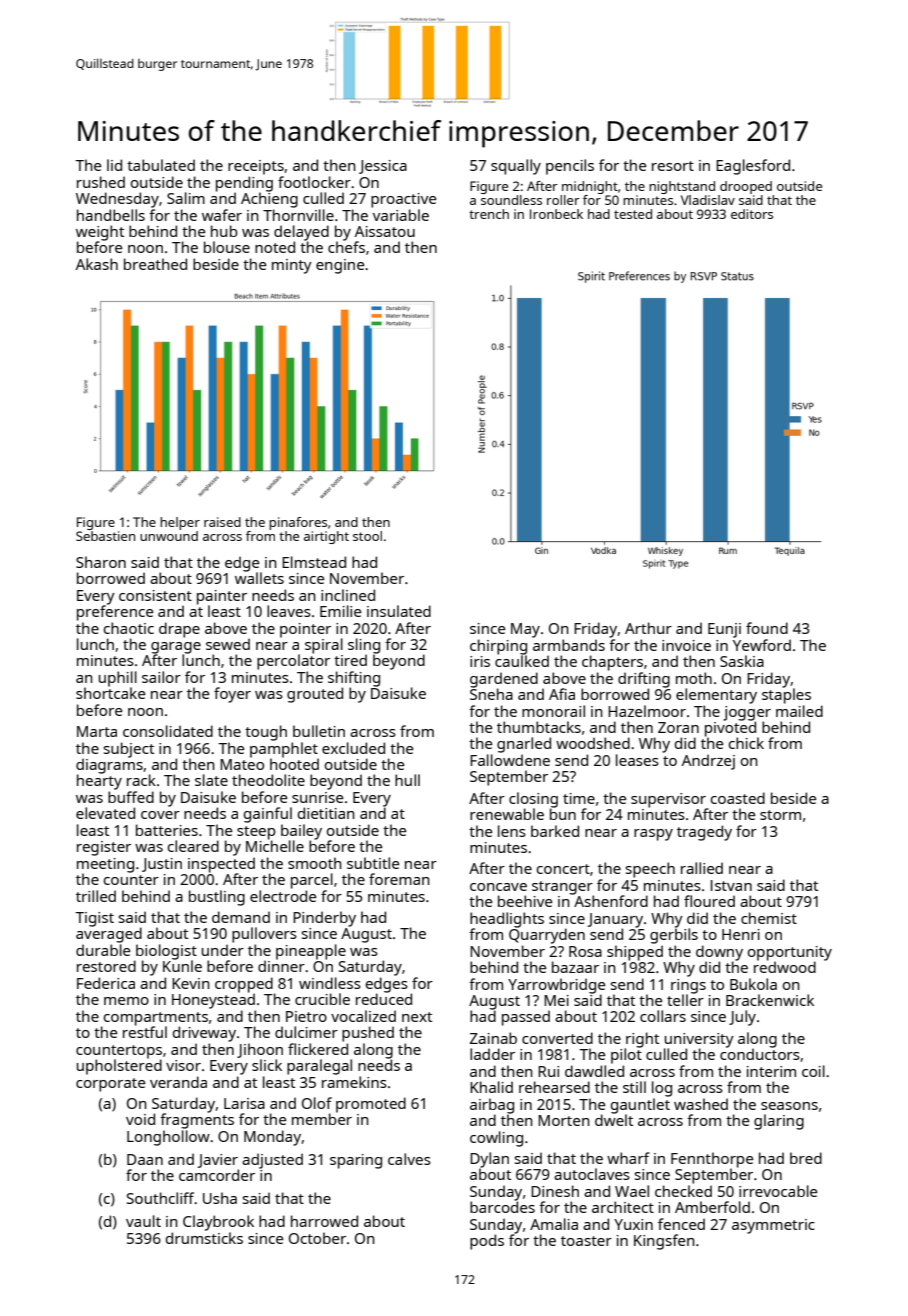 The width and height of the document is (908, 1316). I want to click on glaring, so click(779, 1122).
